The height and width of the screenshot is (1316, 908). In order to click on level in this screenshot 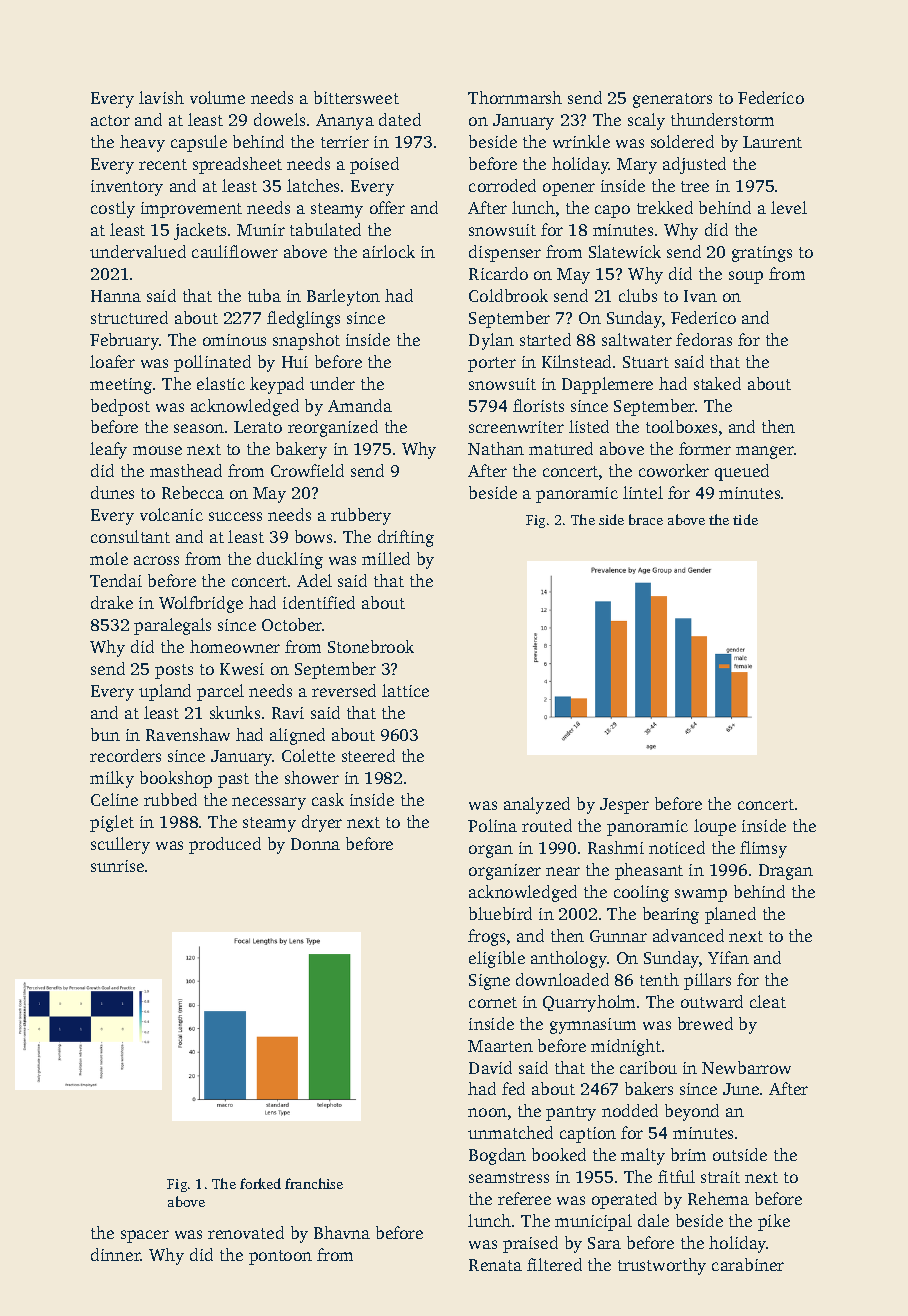, I will do `click(789, 207)`.
